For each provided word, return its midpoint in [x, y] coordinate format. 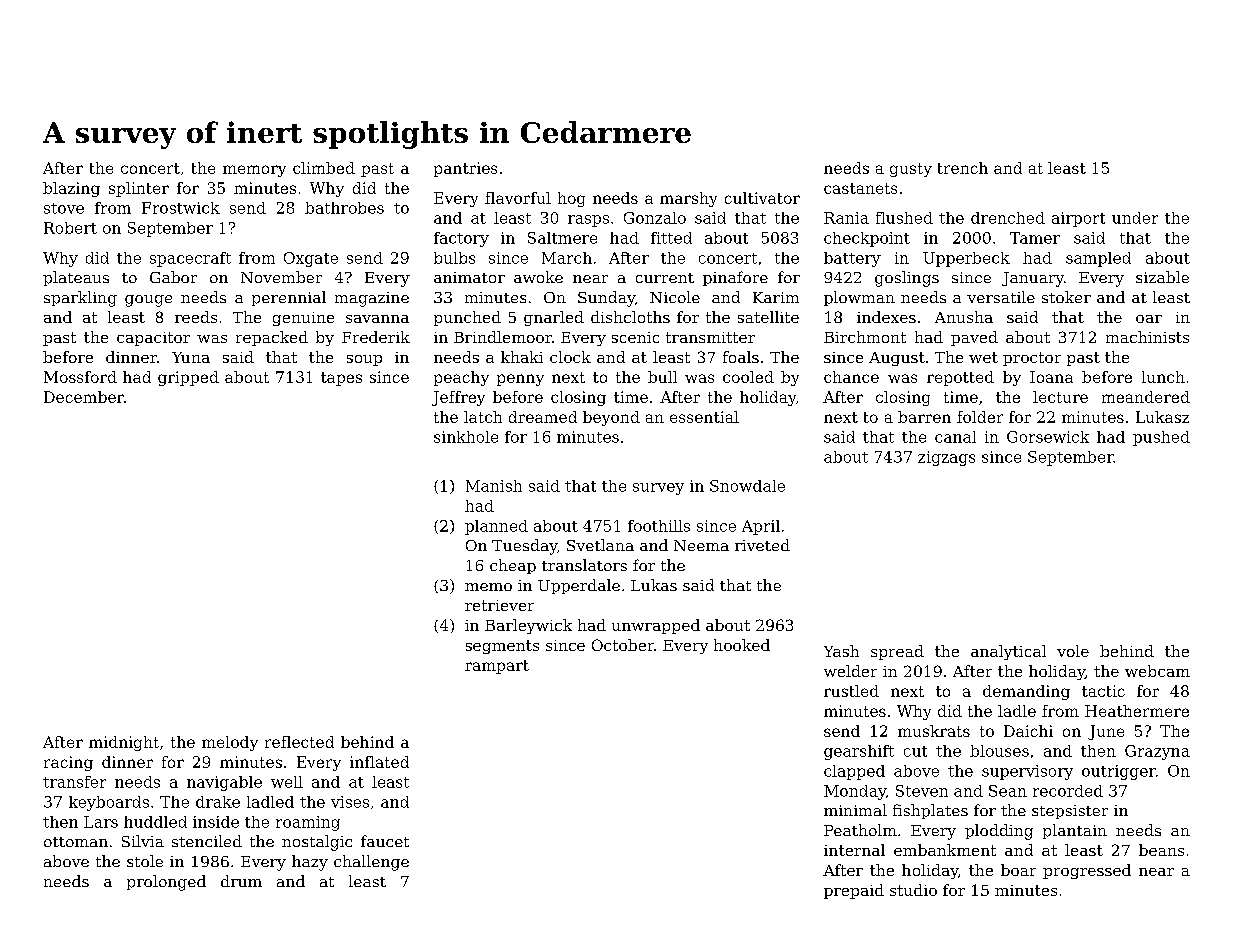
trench [963, 168]
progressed [1087, 871]
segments [502, 647]
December [84, 397]
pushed [1161, 438]
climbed [324, 168]
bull [662, 377]
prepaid [854, 891]
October [623, 645]
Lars [101, 822]
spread [897, 652]
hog [571, 199]
